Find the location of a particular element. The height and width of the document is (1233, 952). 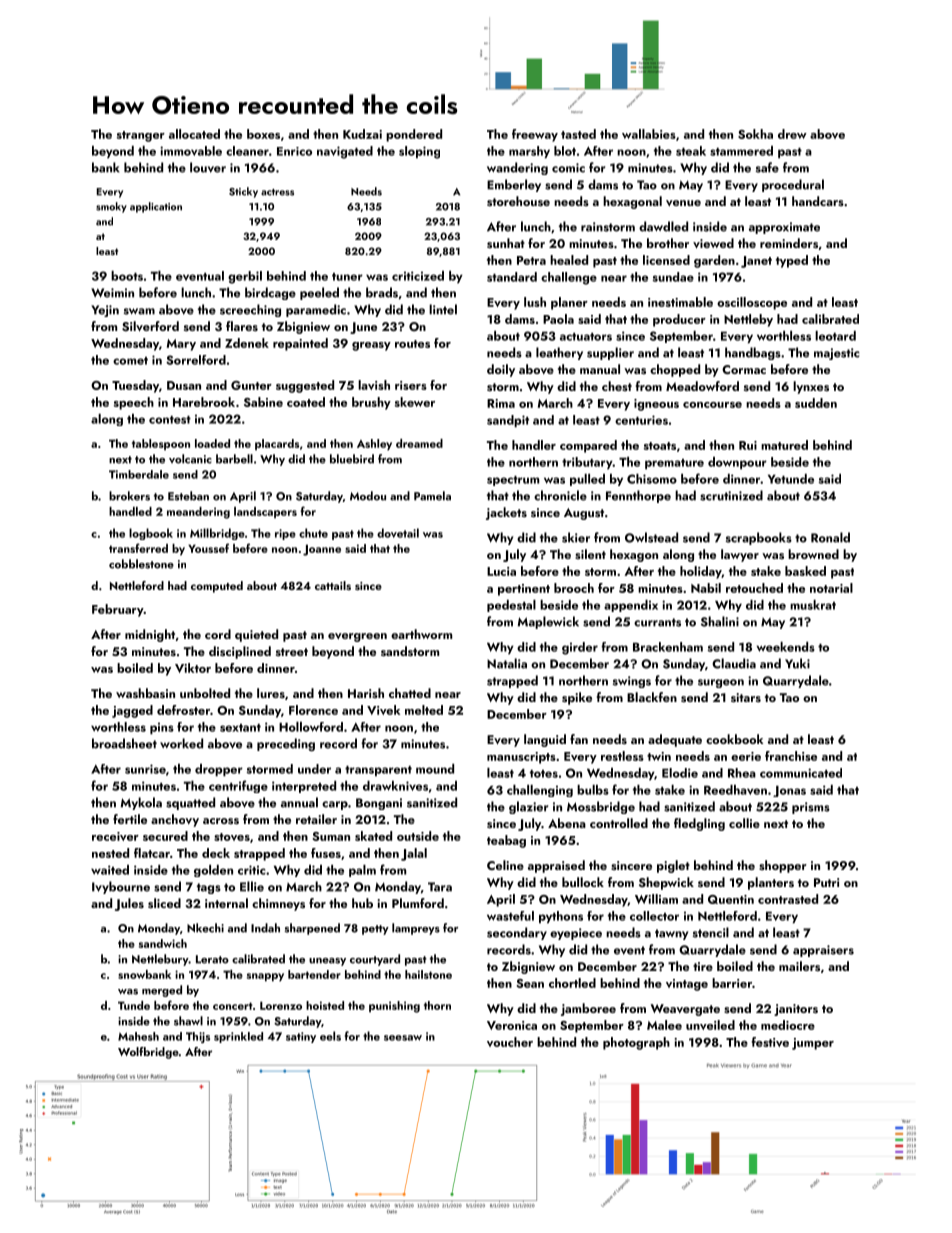

leotard is located at coordinates (835, 336).
